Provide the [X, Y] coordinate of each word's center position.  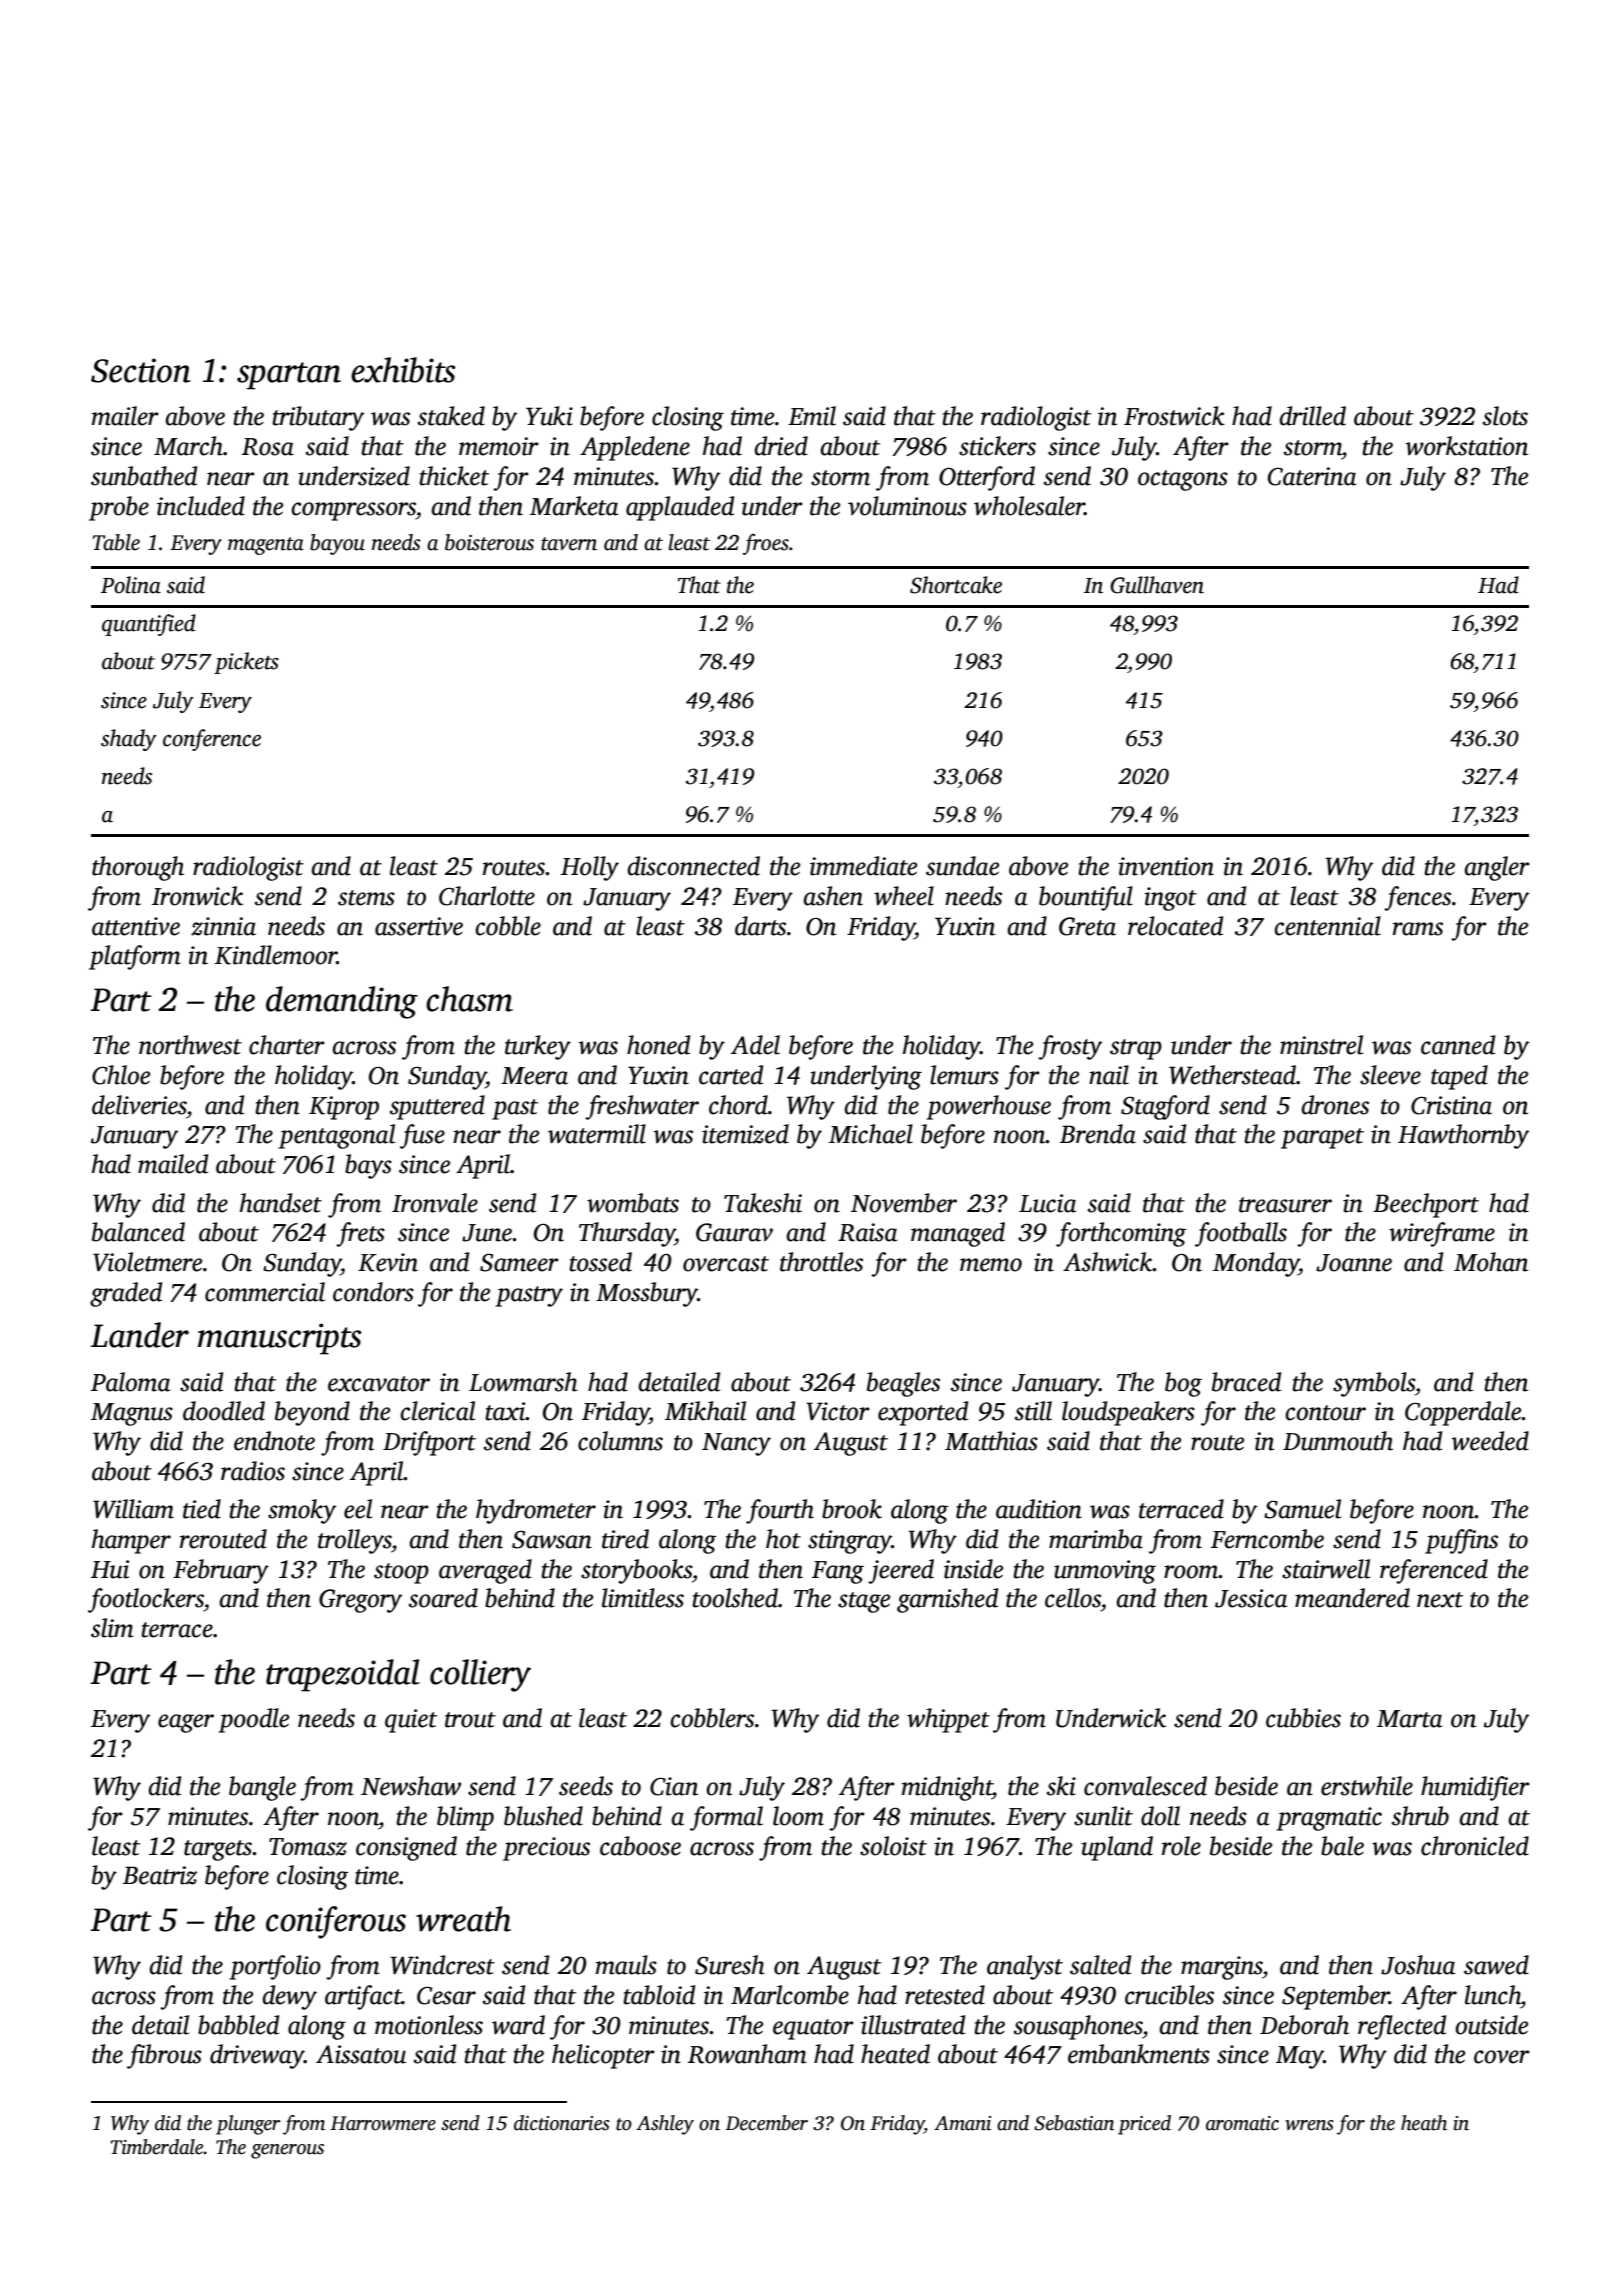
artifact [363, 1997]
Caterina [1312, 476]
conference [212, 740]
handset [281, 1203]
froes [766, 544]
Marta [1410, 1719]
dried [781, 446]
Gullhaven [1157, 585]
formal [726, 1818]
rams [1418, 929]
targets [218, 1850]
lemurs [964, 1075]
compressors [353, 511]
